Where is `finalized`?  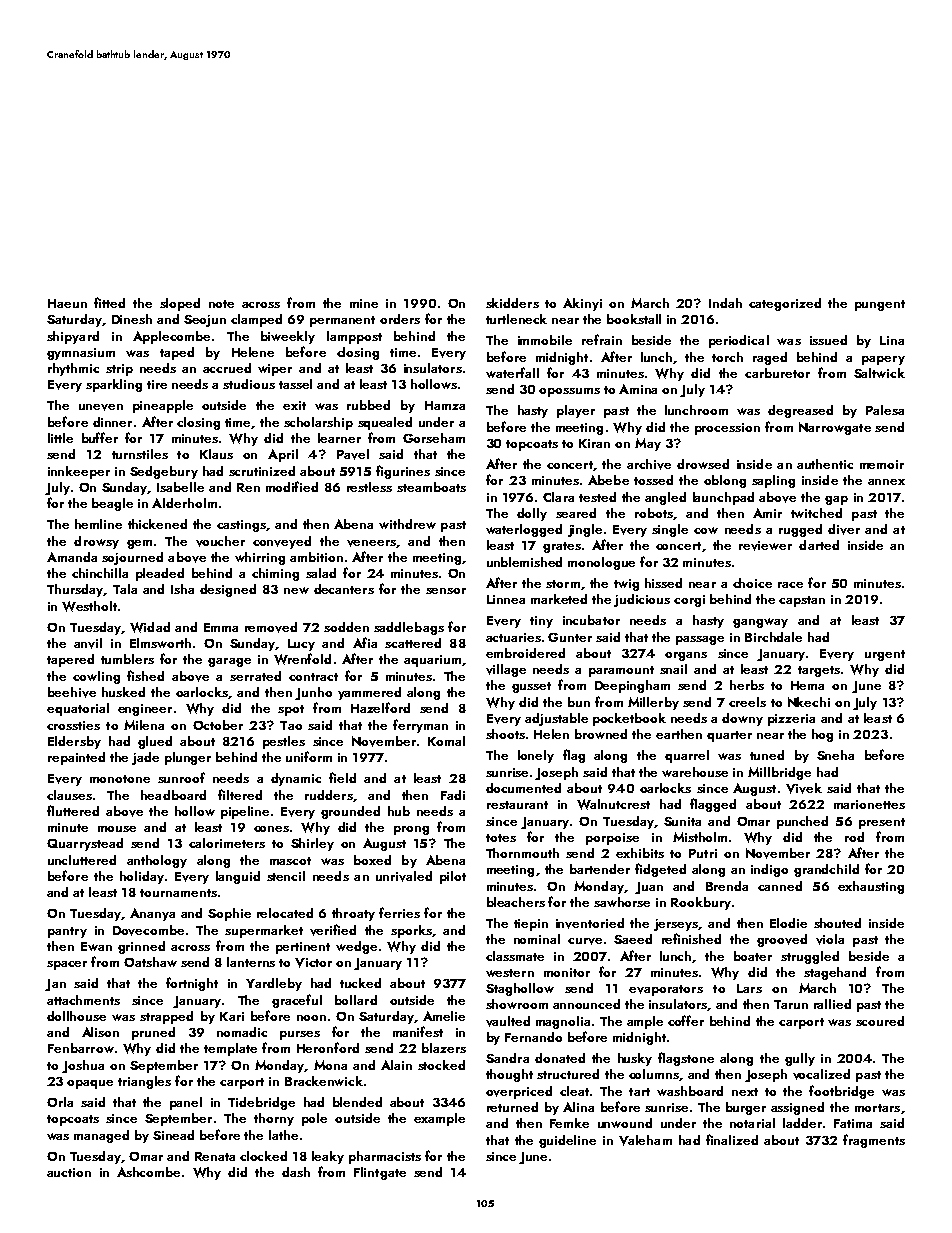 finalized is located at coordinates (732, 1139).
